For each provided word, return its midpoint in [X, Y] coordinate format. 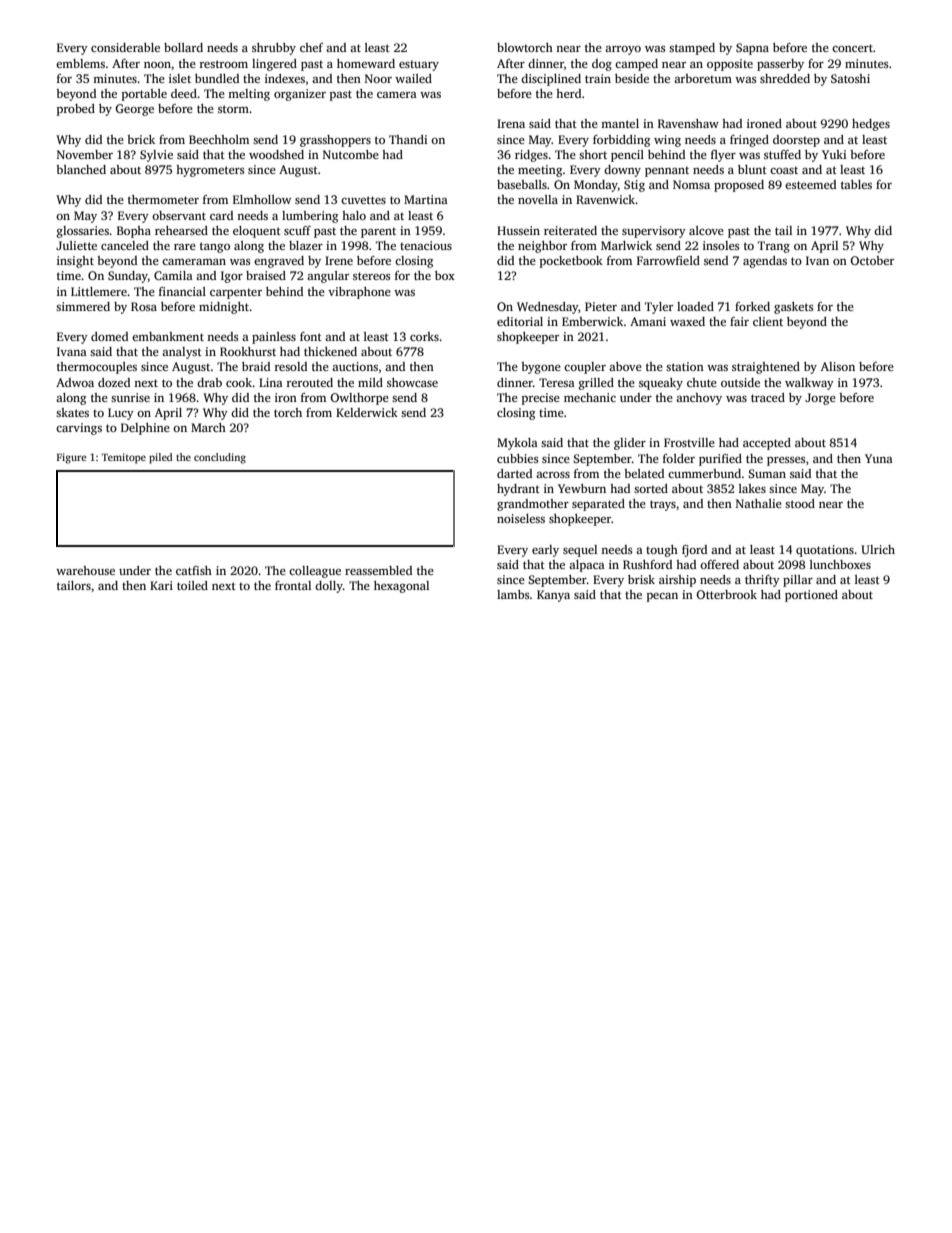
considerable [125, 47]
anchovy [699, 399]
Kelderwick [367, 412]
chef [311, 47]
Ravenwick [606, 199]
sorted [651, 488]
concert [852, 48]
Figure [72, 458]
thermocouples [97, 368]
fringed [749, 141]
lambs [513, 594]
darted [514, 473]
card [221, 215]
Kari [161, 585]
